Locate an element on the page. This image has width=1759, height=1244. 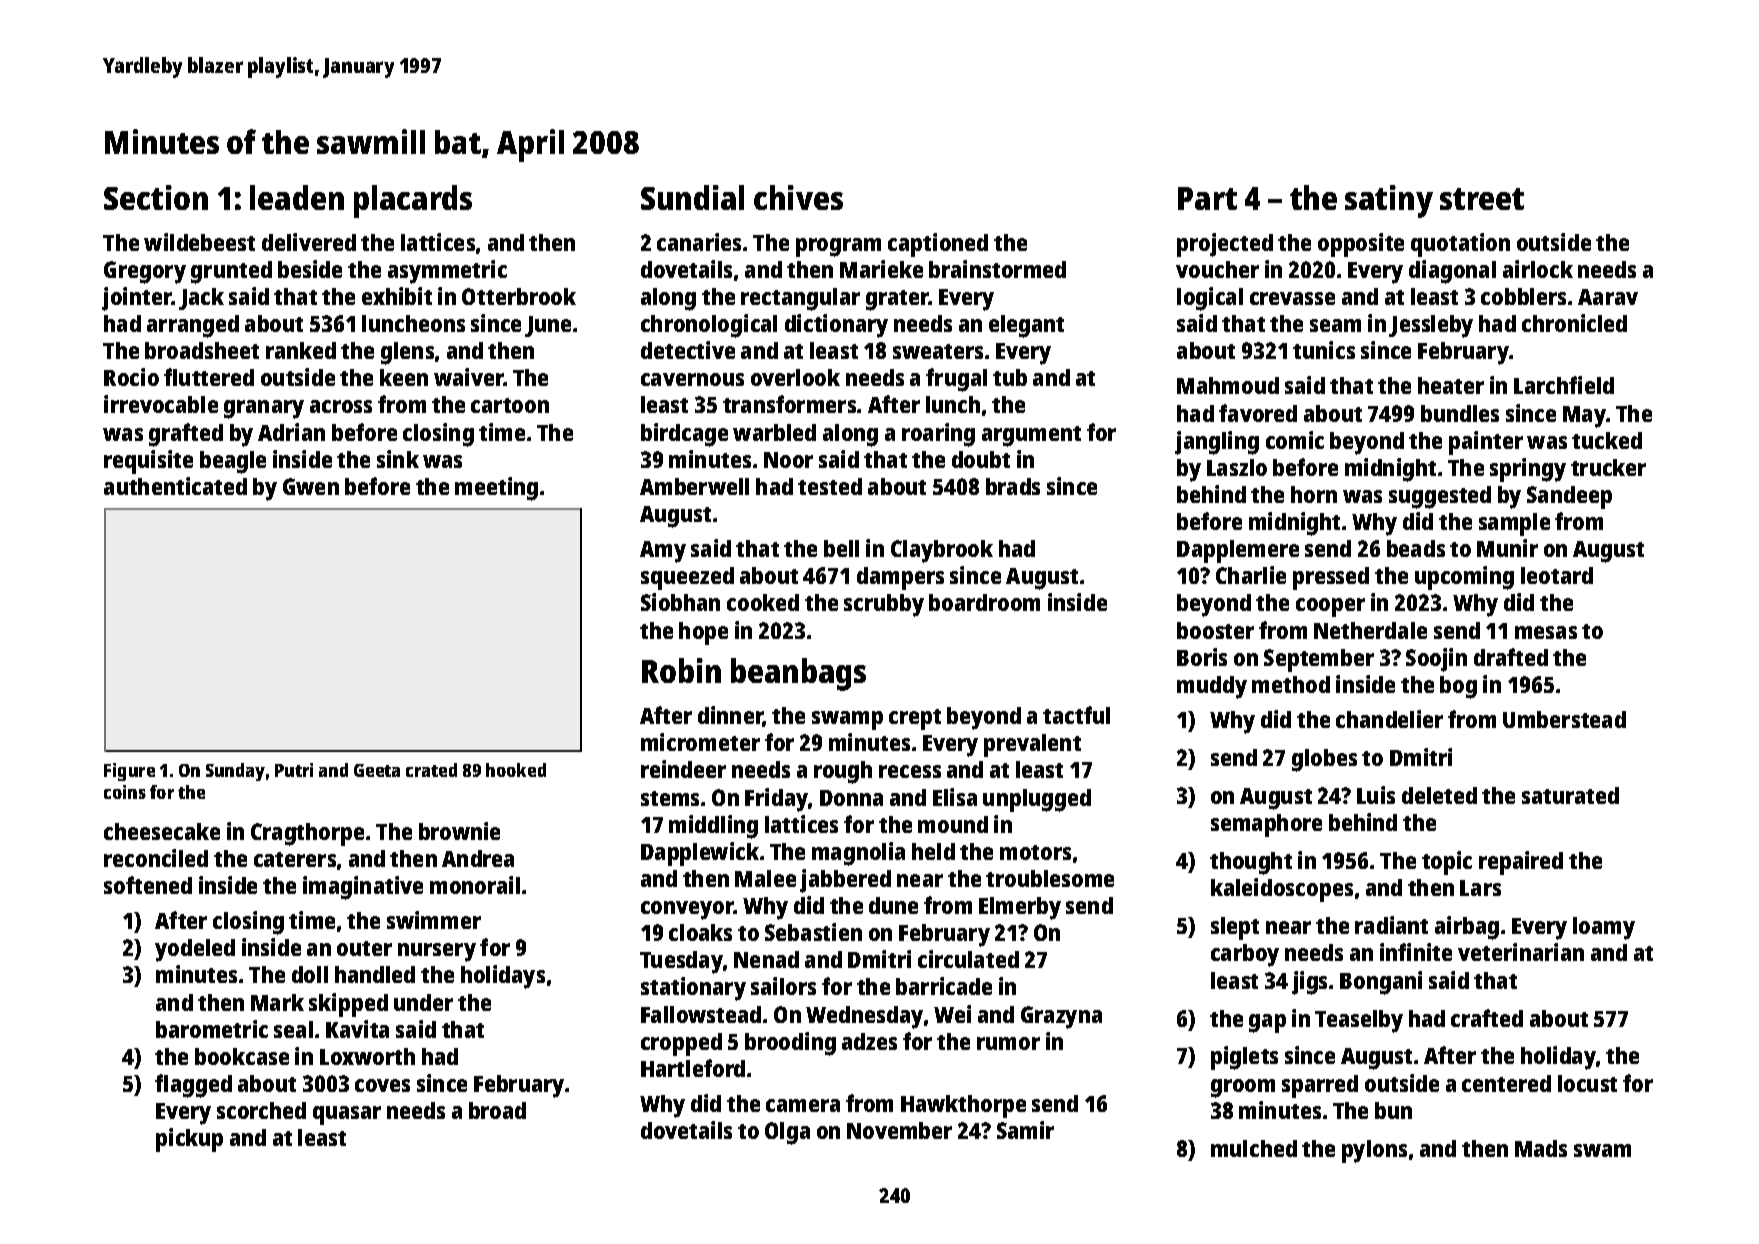
street is located at coordinates (1482, 199).
